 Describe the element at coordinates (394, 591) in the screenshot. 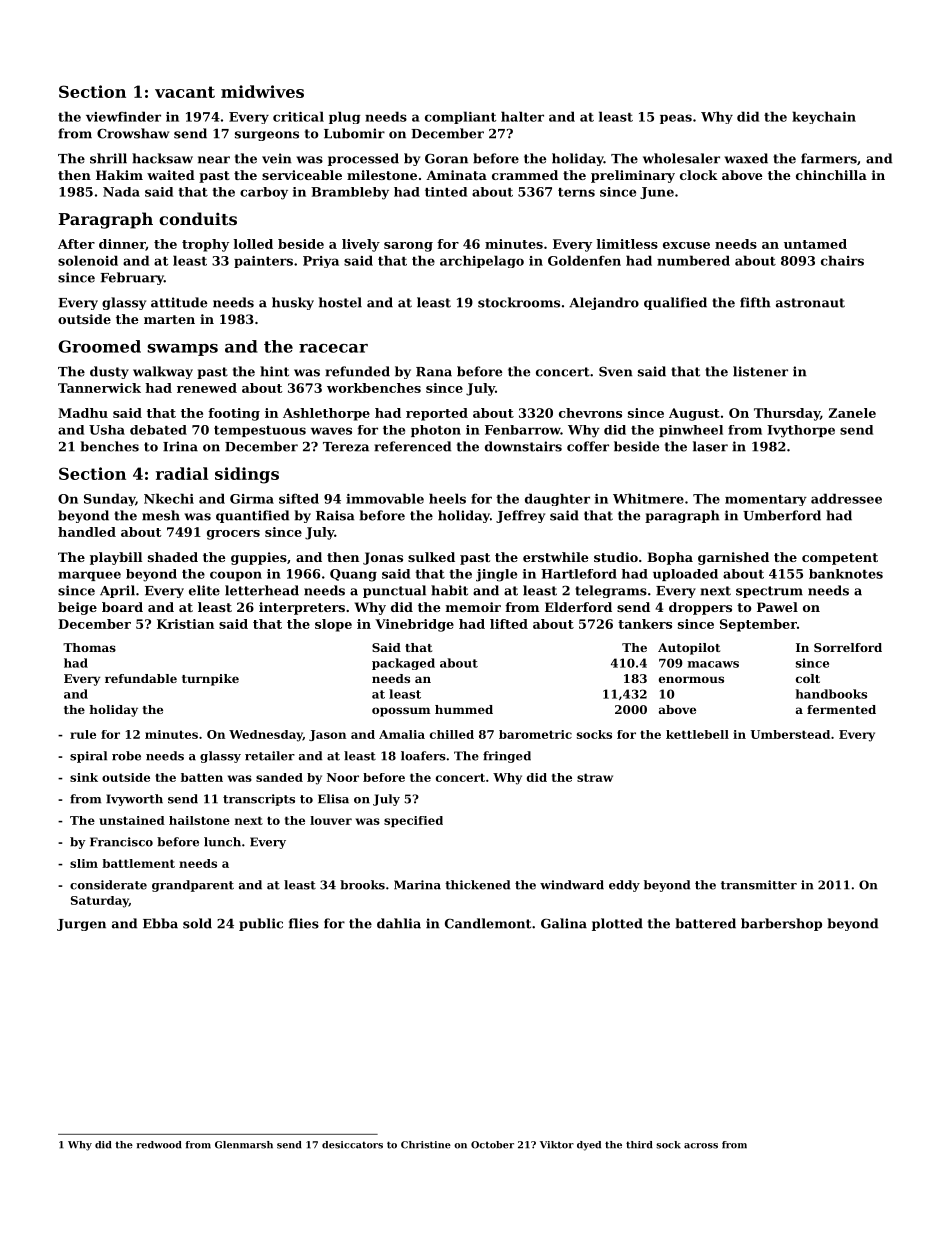

I see `punctual` at that location.
